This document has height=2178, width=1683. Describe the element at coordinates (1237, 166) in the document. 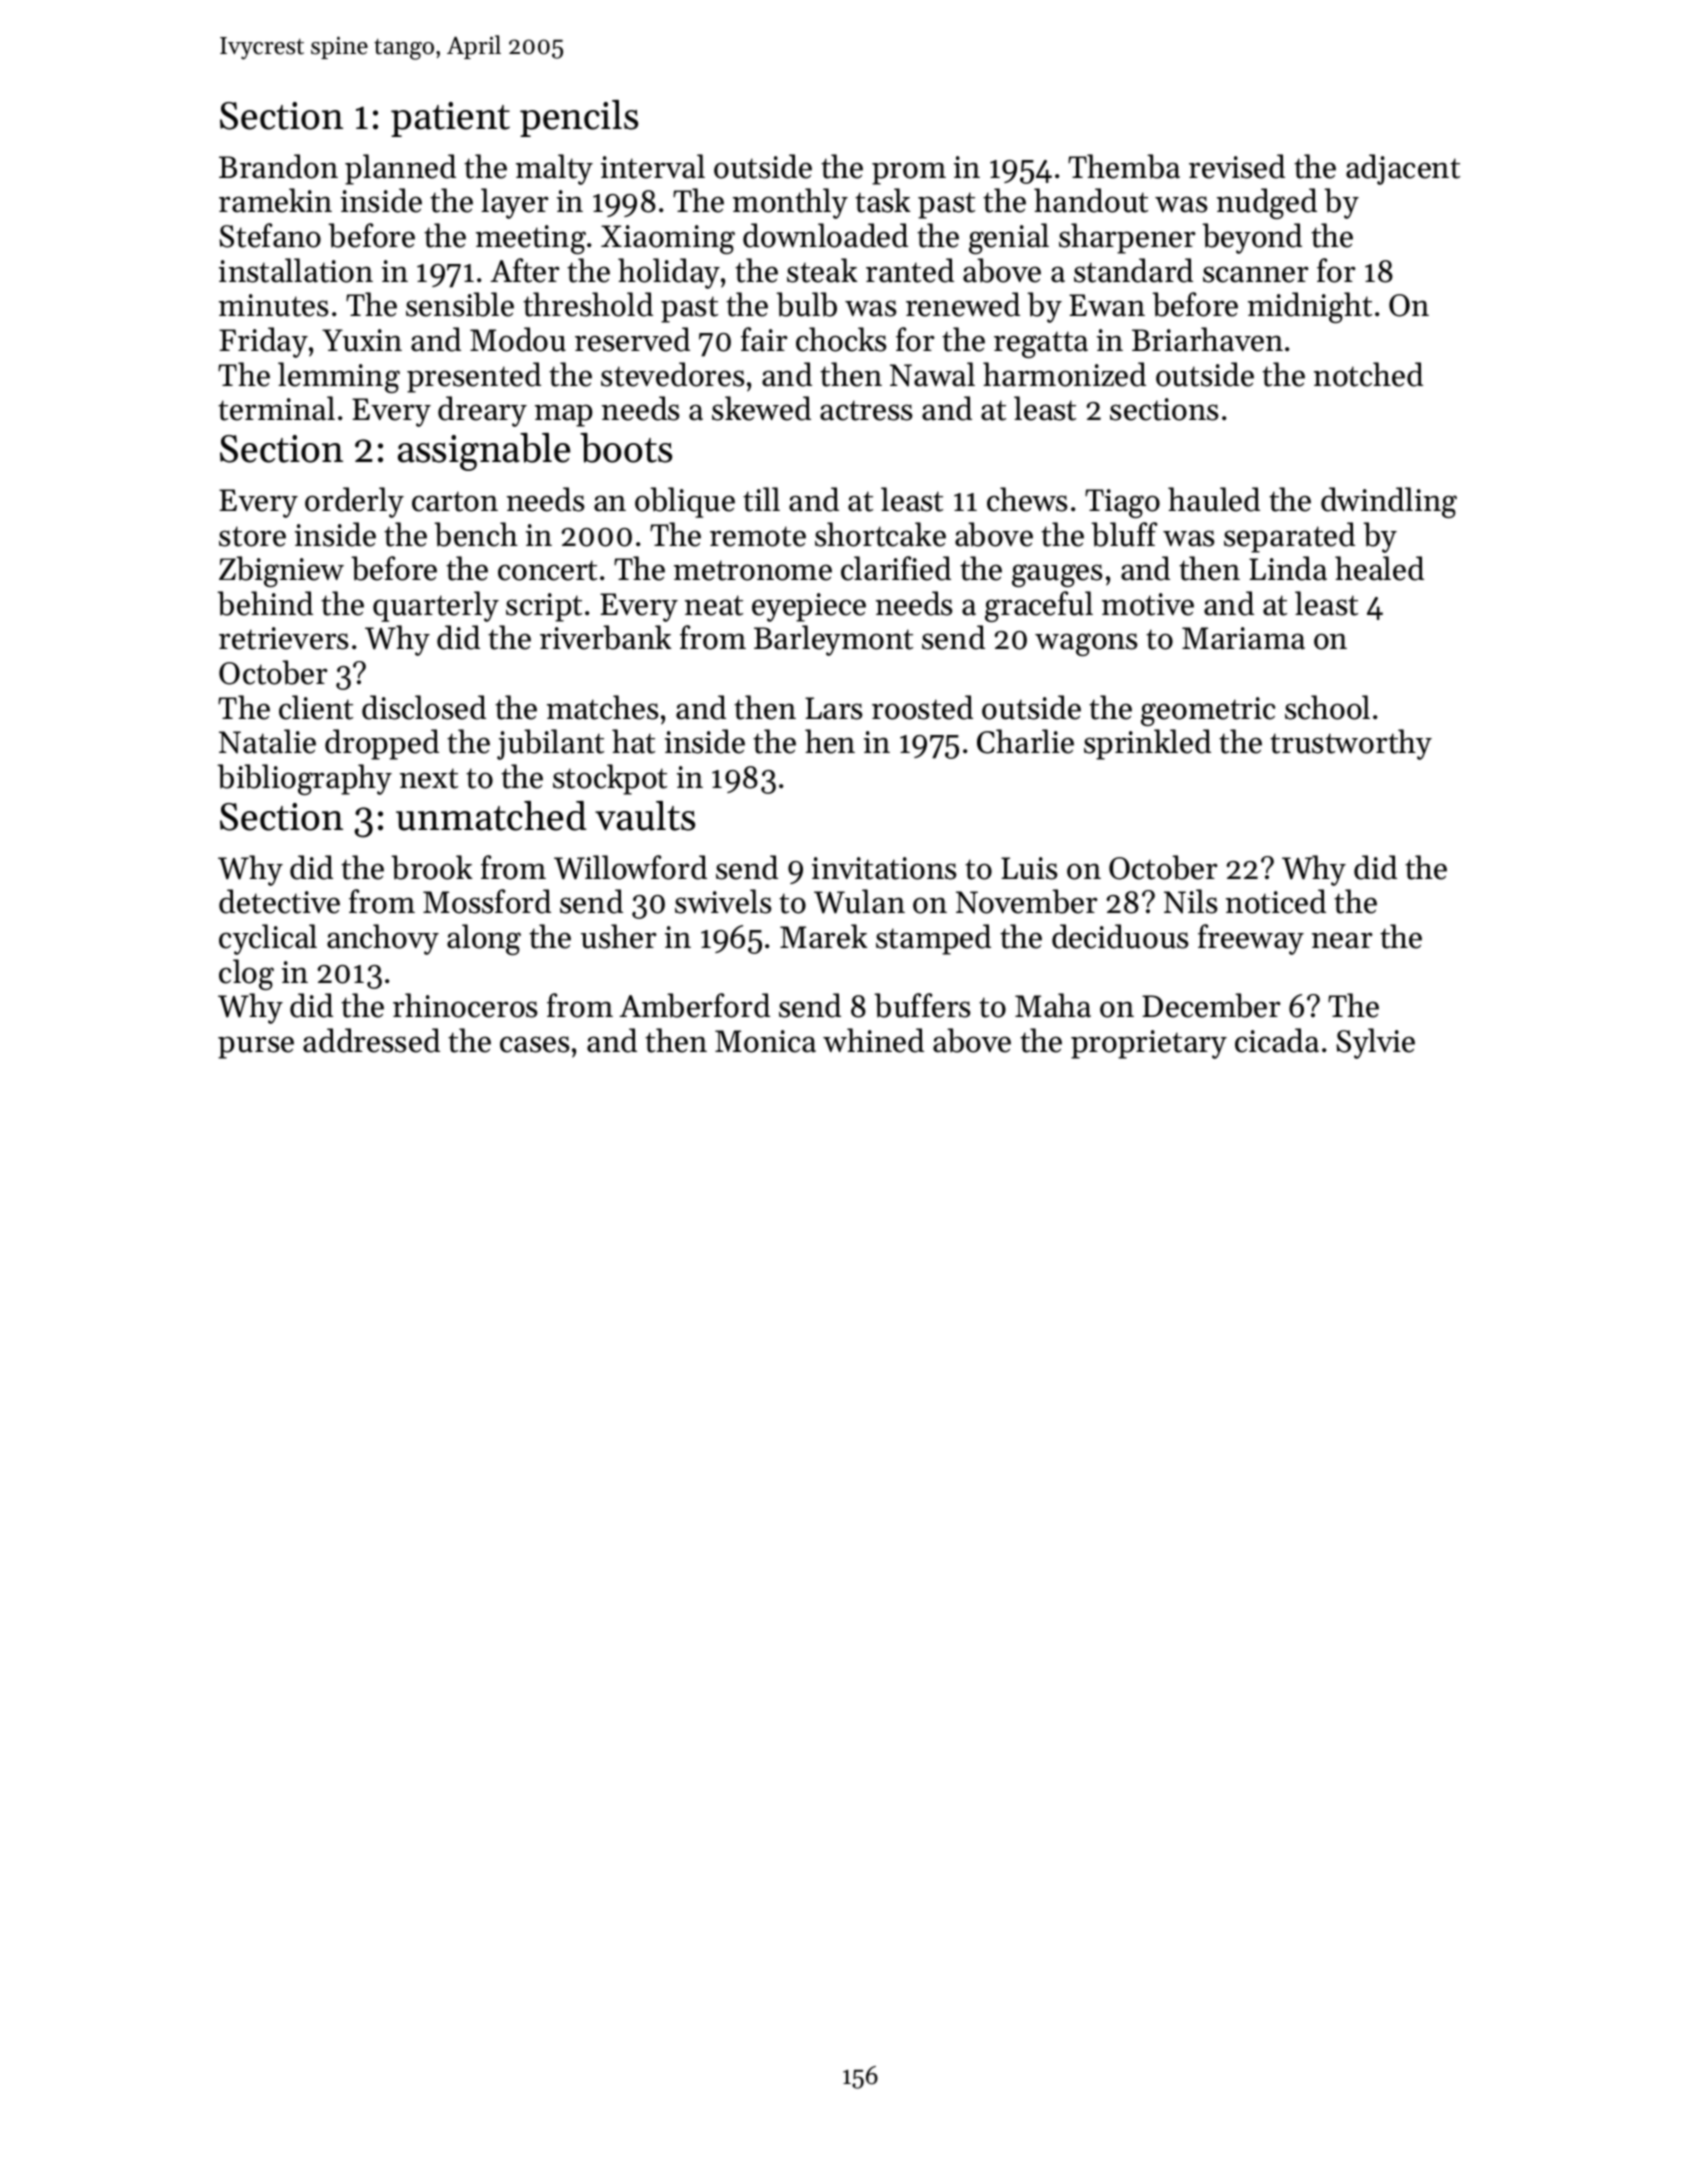

I see `revised` at that location.
